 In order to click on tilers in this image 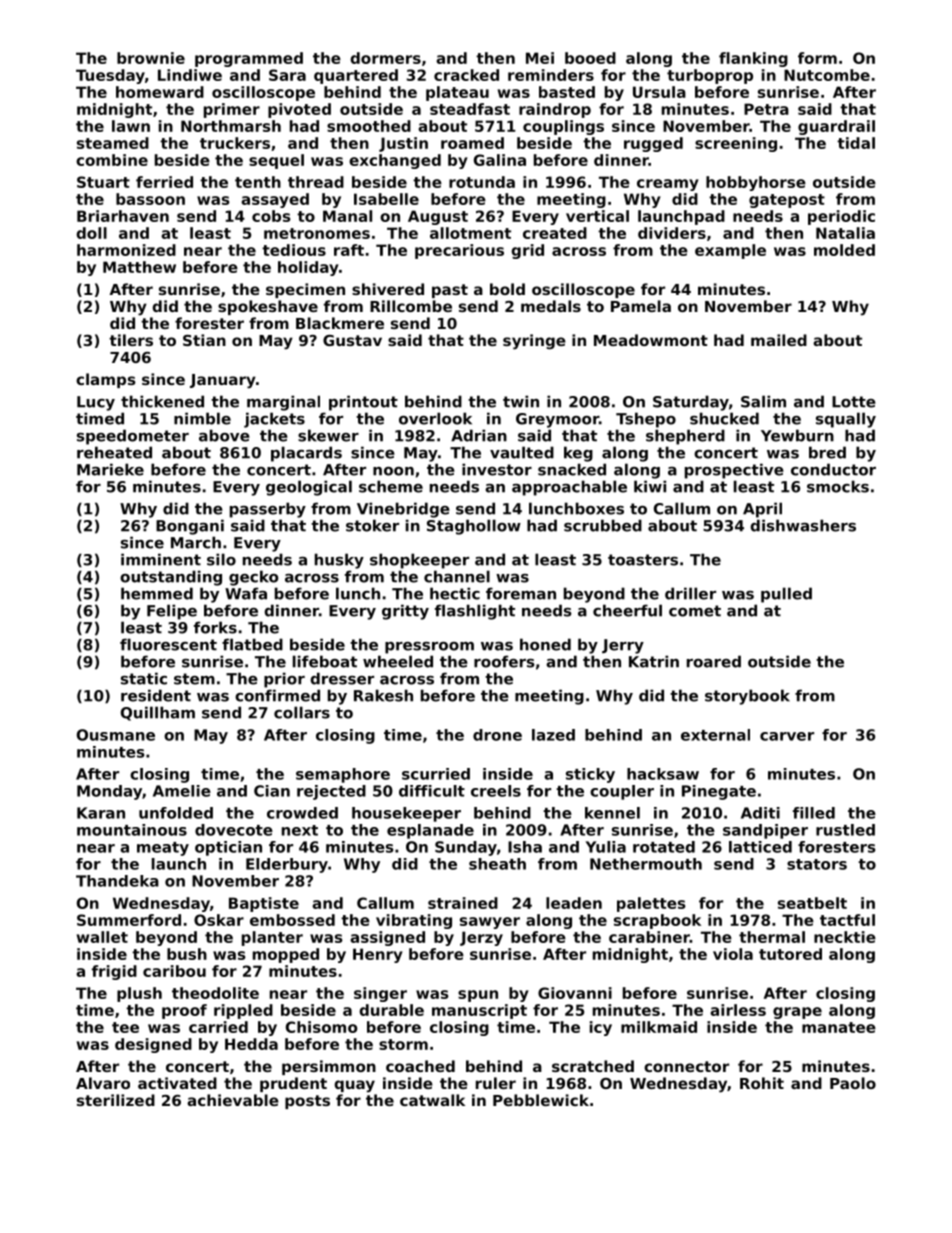, I will do `click(131, 340)`.
